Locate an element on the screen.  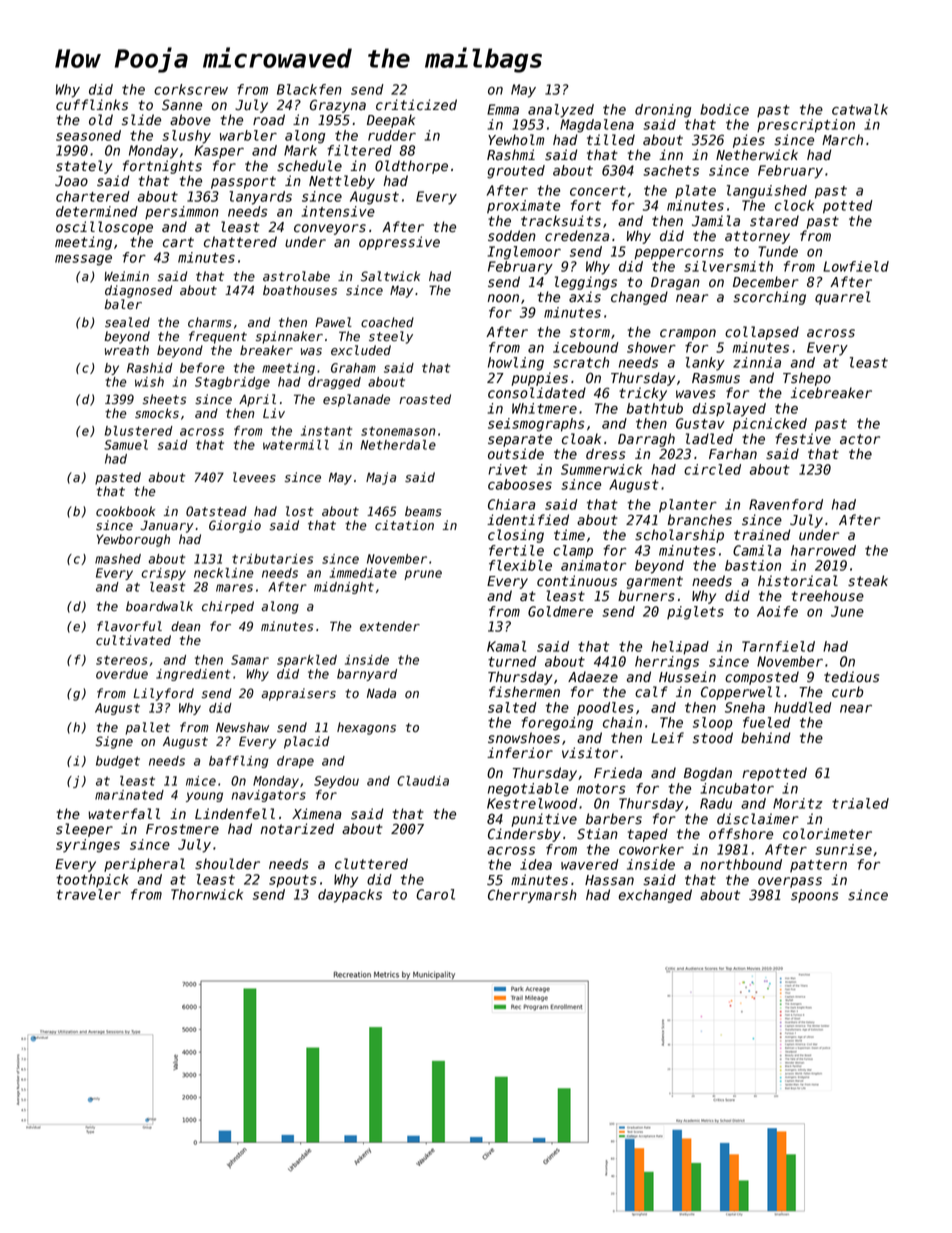
Frostmere is located at coordinates (182, 829).
